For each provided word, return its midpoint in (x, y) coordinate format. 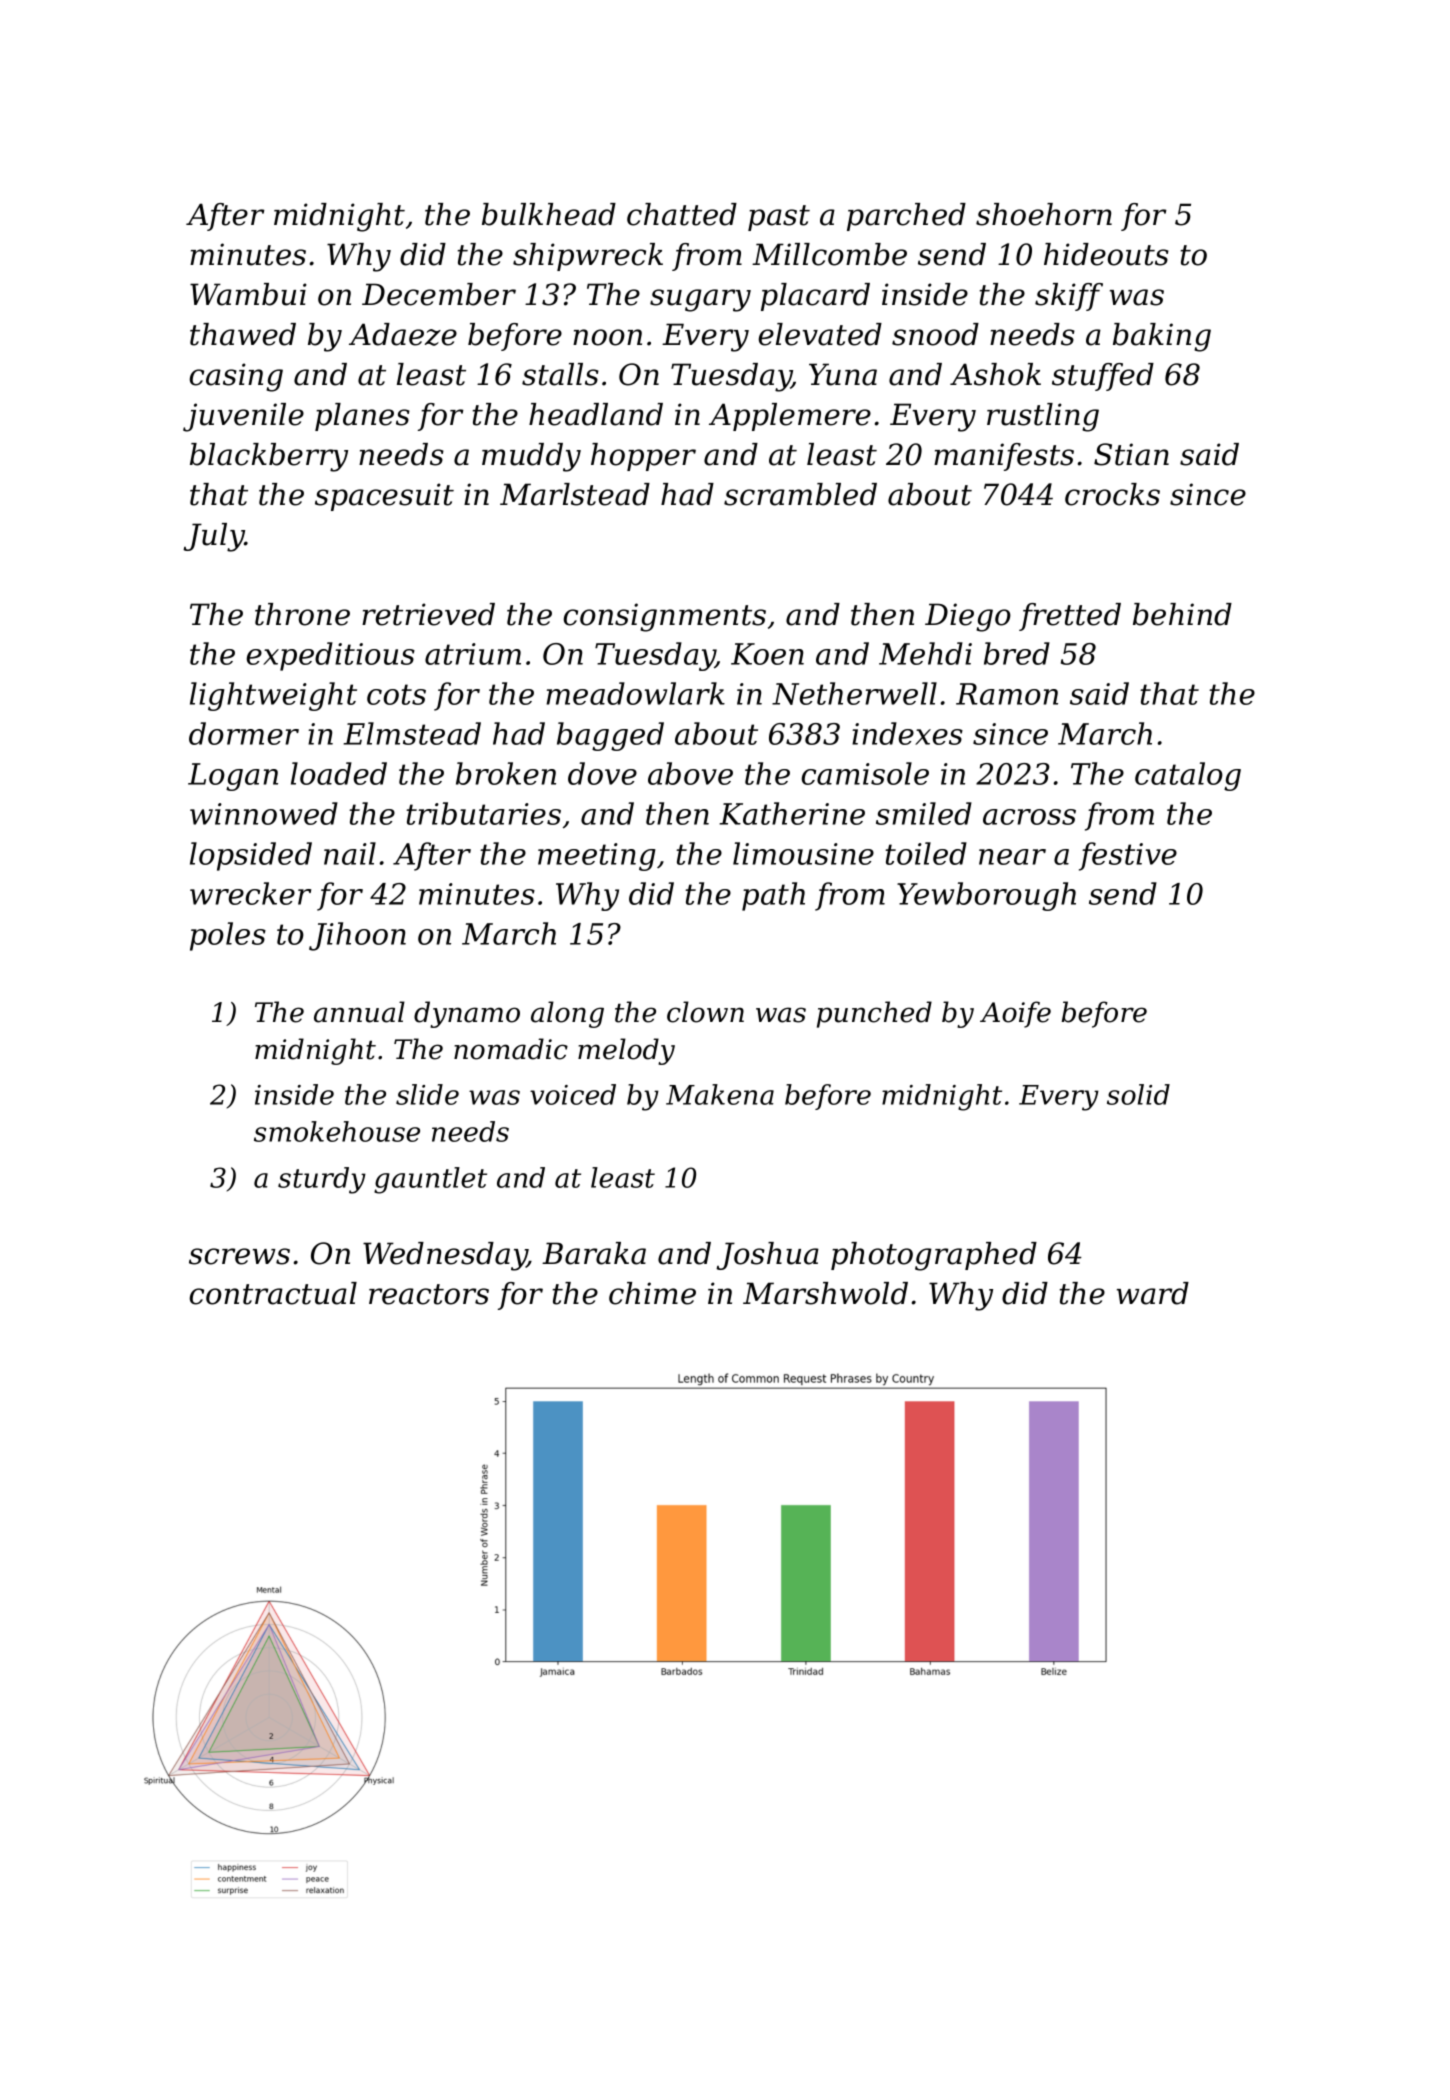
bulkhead (549, 214)
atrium (473, 654)
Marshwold (825, 1293)
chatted (682, 214)
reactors (429, 1294)
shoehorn (1044, 214)
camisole (865, 773)
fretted (1070, 617)
